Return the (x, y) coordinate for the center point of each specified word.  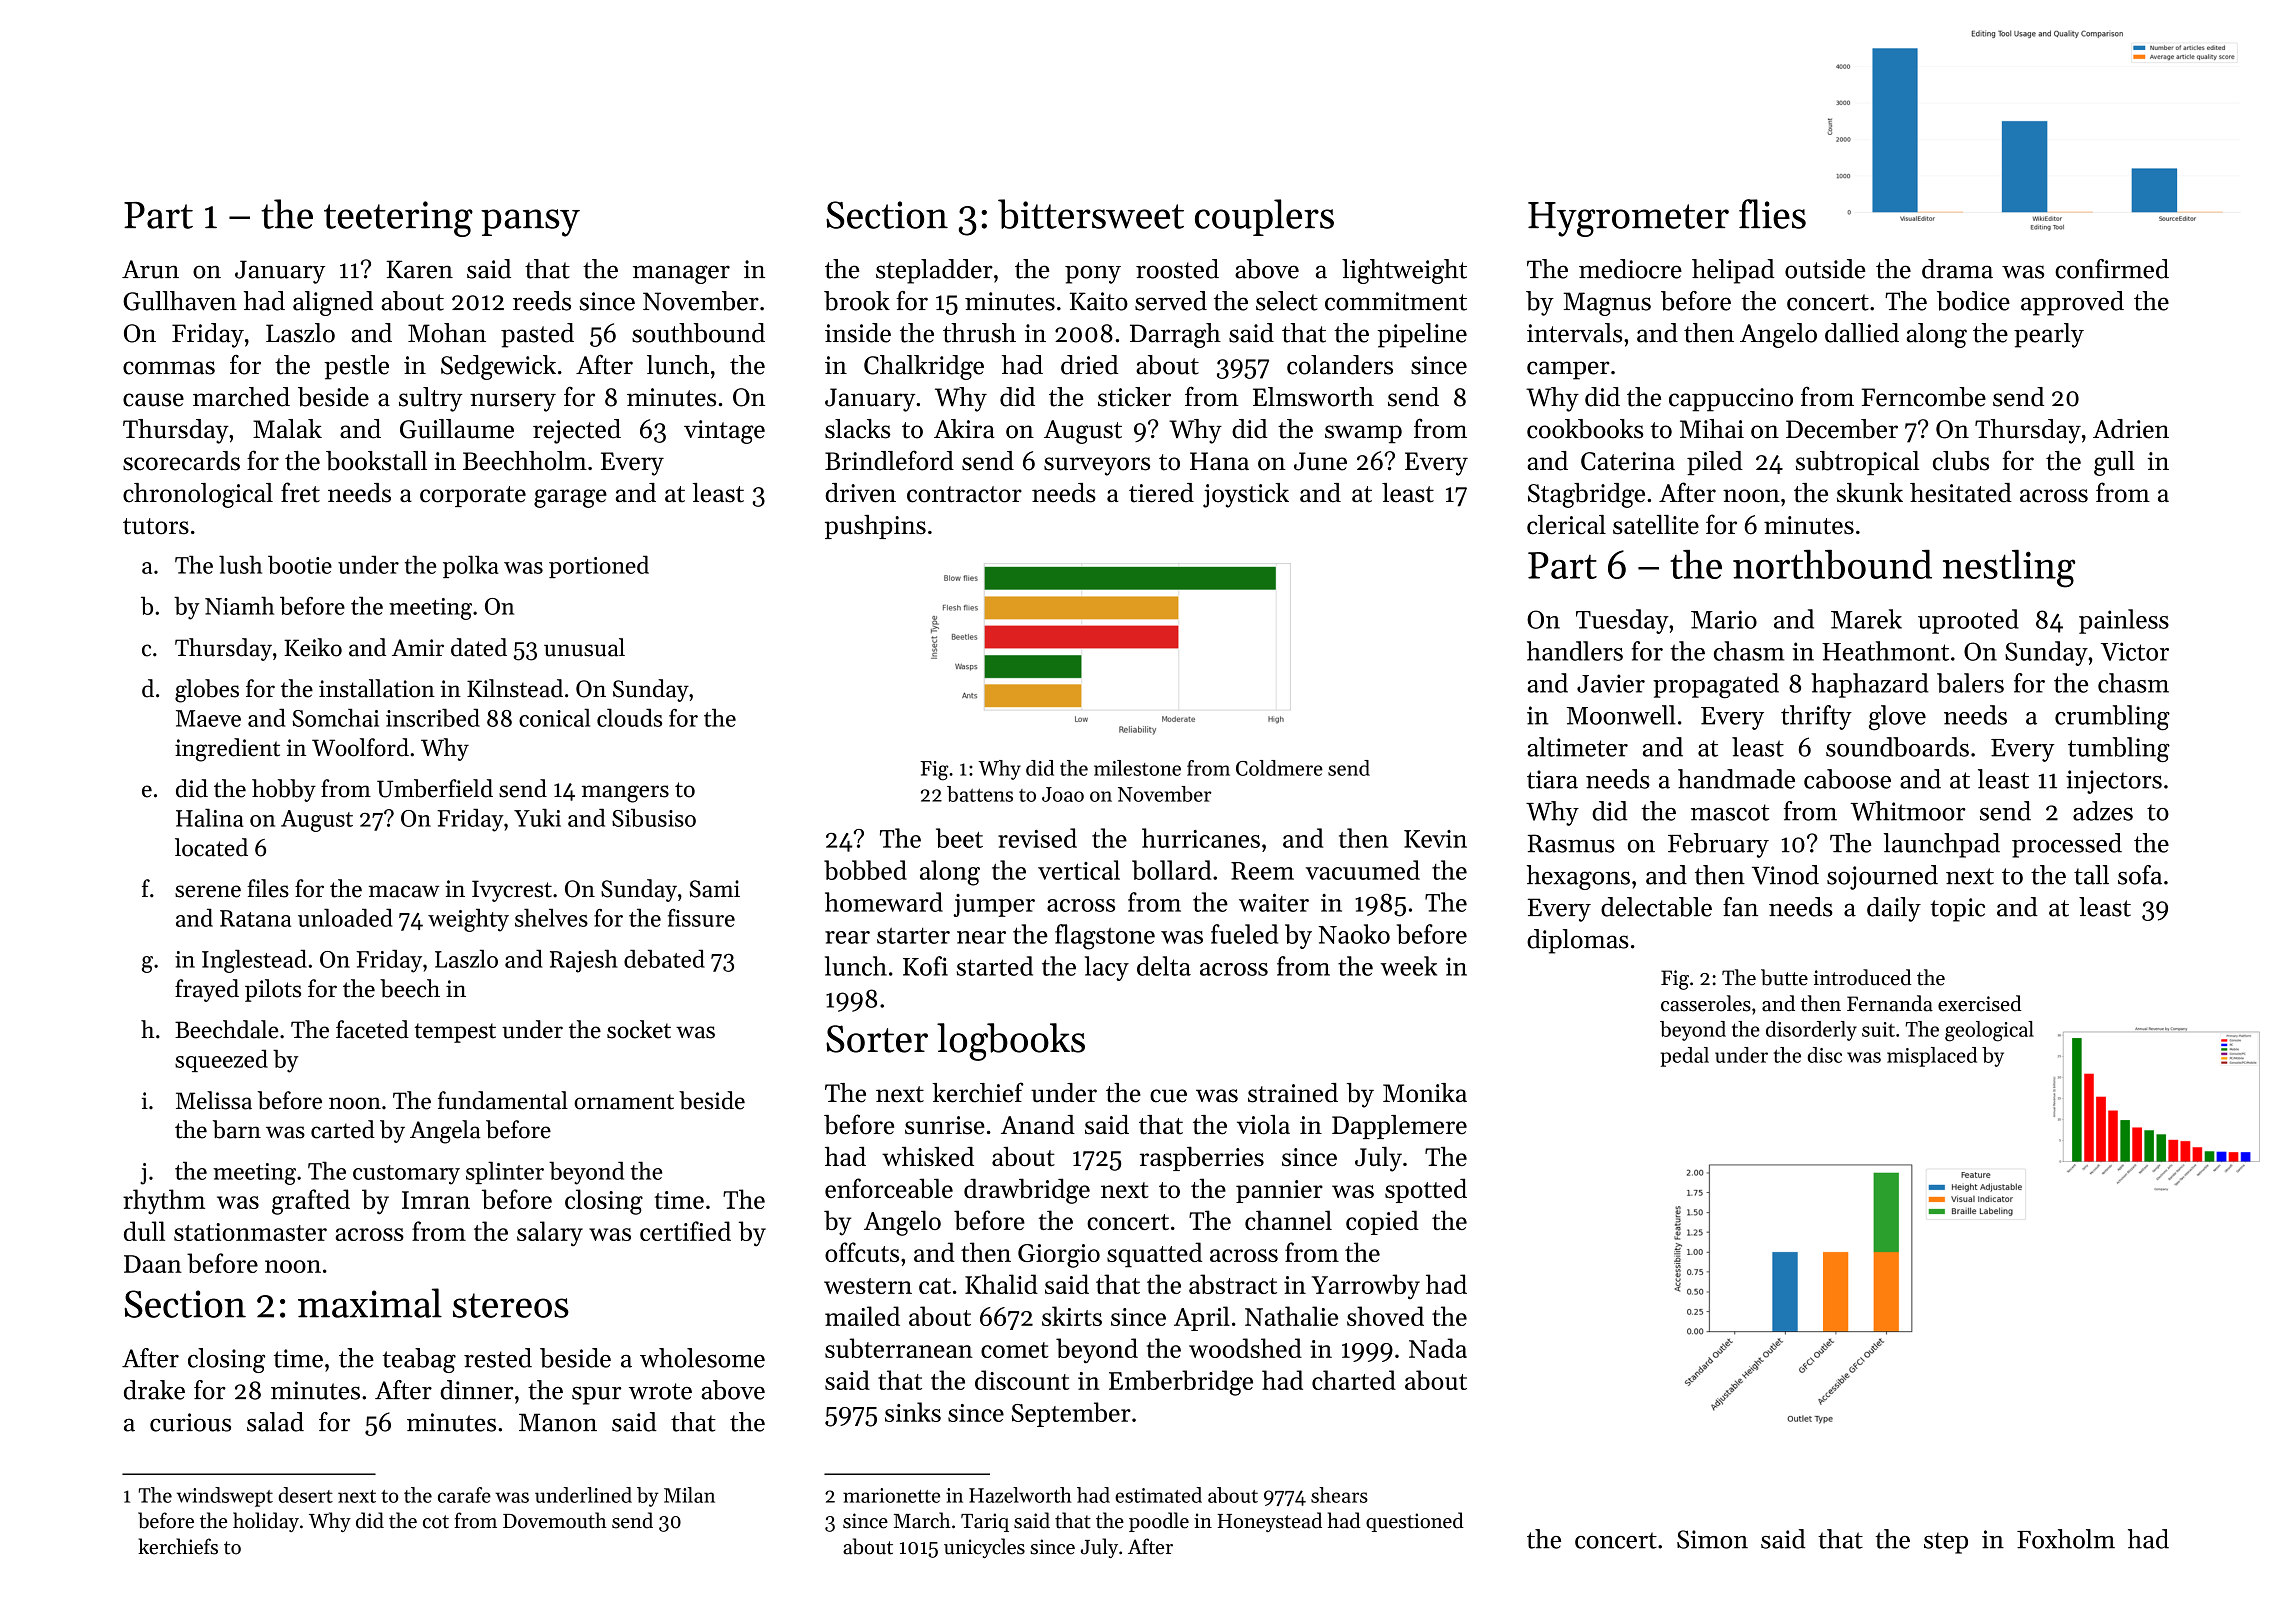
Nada (1438, 1348)
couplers (1264, 217)
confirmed (2112, 269)
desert (305, 1495)
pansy (530, 223)
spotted (1426, 1190)
